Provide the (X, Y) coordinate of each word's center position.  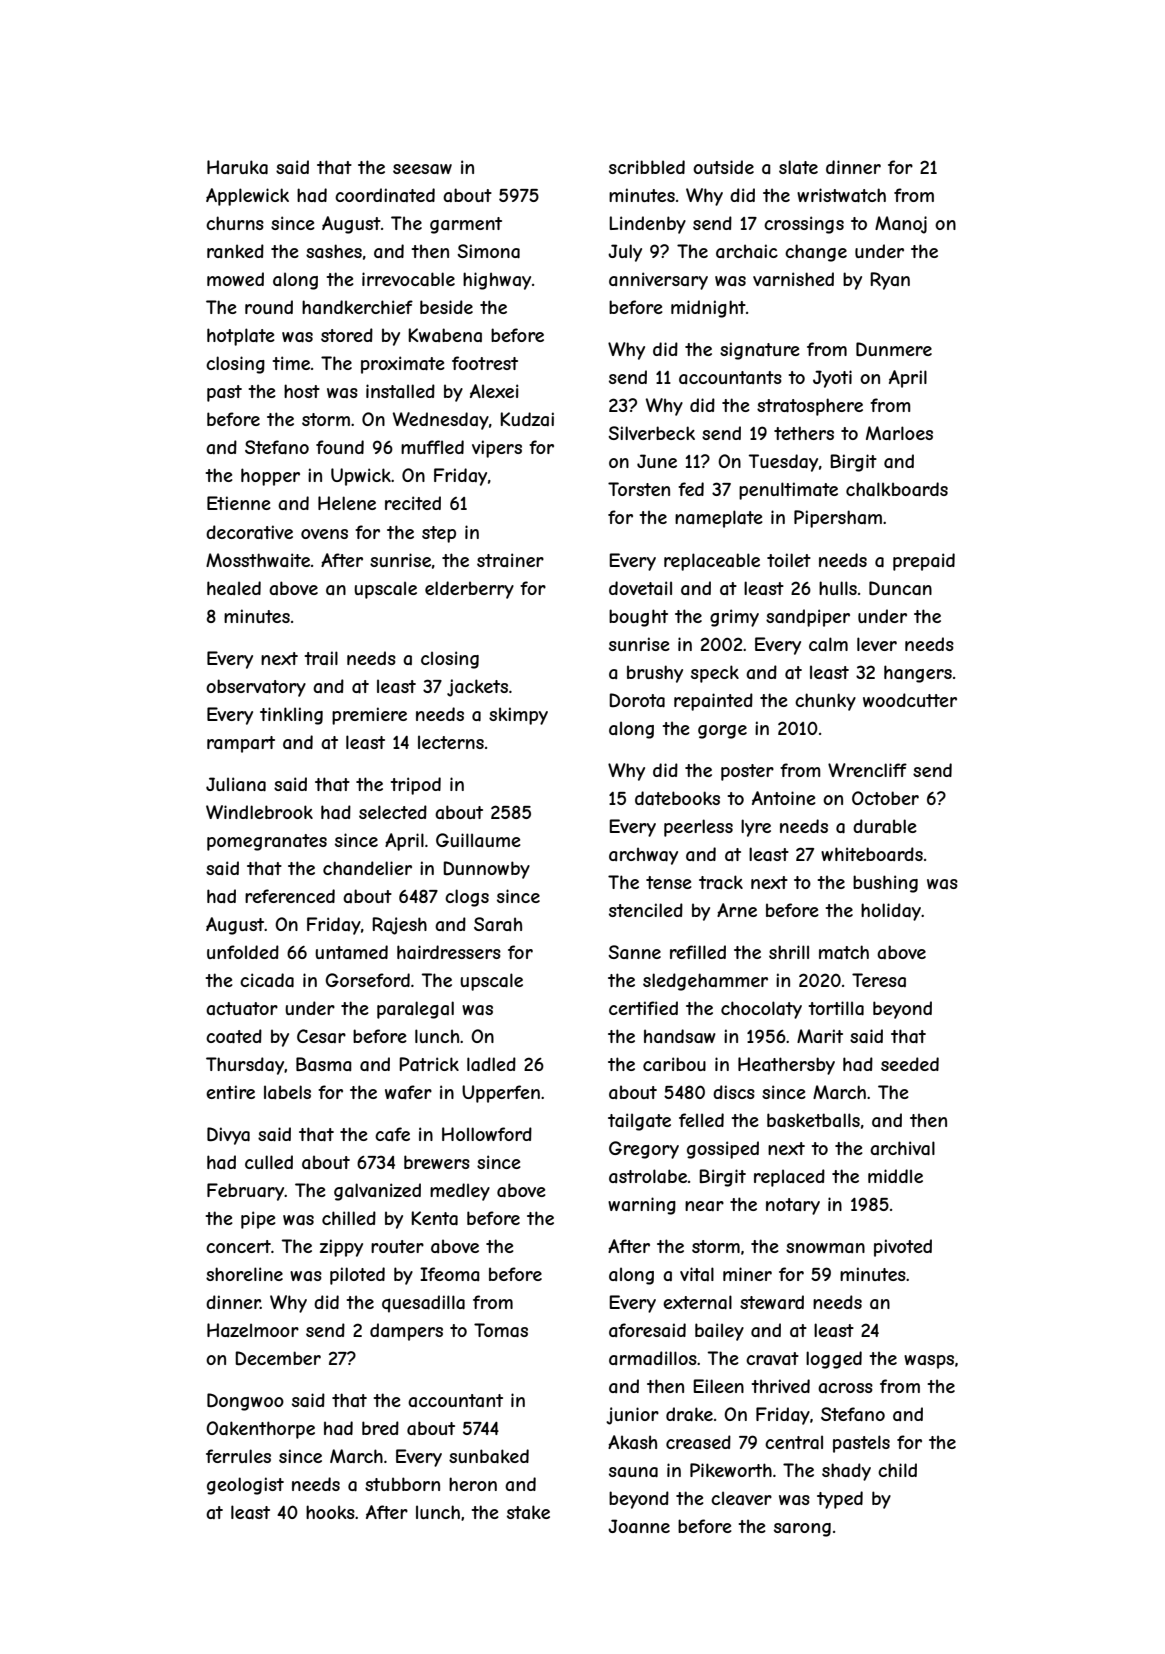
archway (643, 856)
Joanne (639, 1526)
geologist (245, 1486)
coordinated (385, 195)
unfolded (243, 952)
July (625, 253)
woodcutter (910, 700)
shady (846, 1472)
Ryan (890, 281)
